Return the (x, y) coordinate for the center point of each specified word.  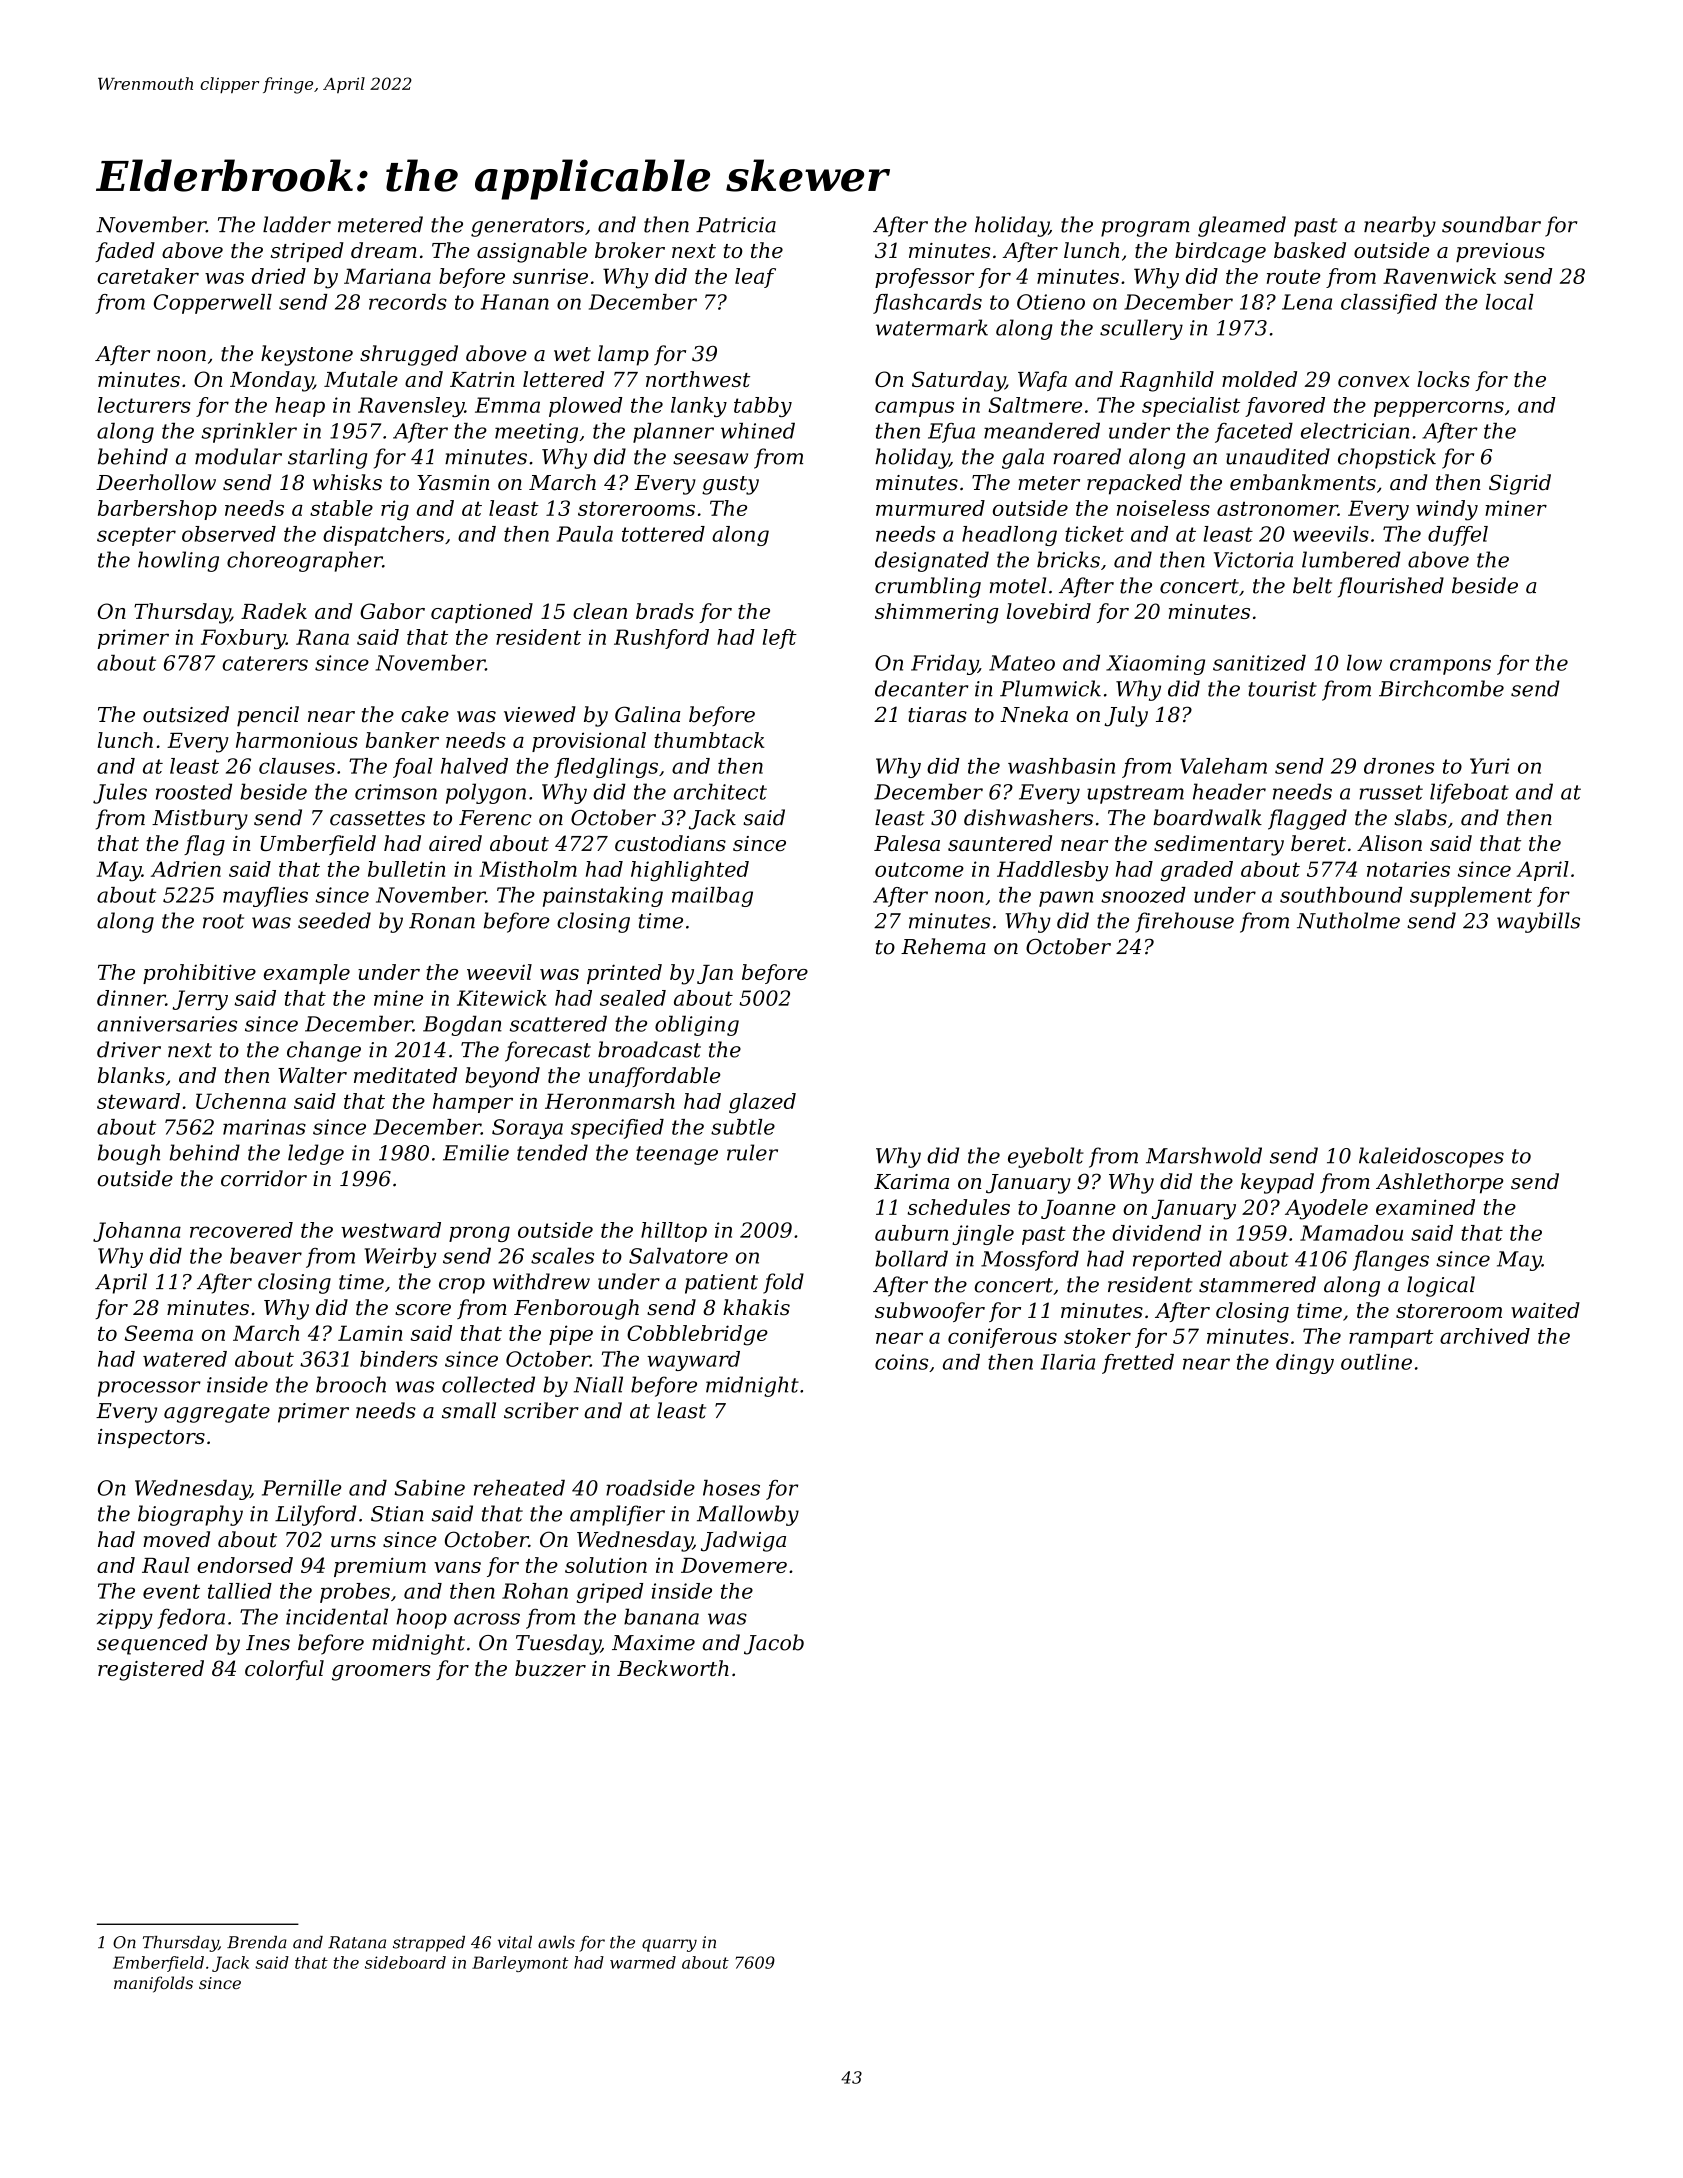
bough (129, 1154)
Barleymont (520, 1964)
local (1509, 302)
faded (125, 252)
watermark (932, 327)
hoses (731, 1488)
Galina (647, 714)
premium (380, 1567)
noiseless (1163, 508)
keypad (1277, 1183)
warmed (643, 1962)
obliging (697, 1025)
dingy (1305, 1364)
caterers (265, 663)
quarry (669, 1945)
